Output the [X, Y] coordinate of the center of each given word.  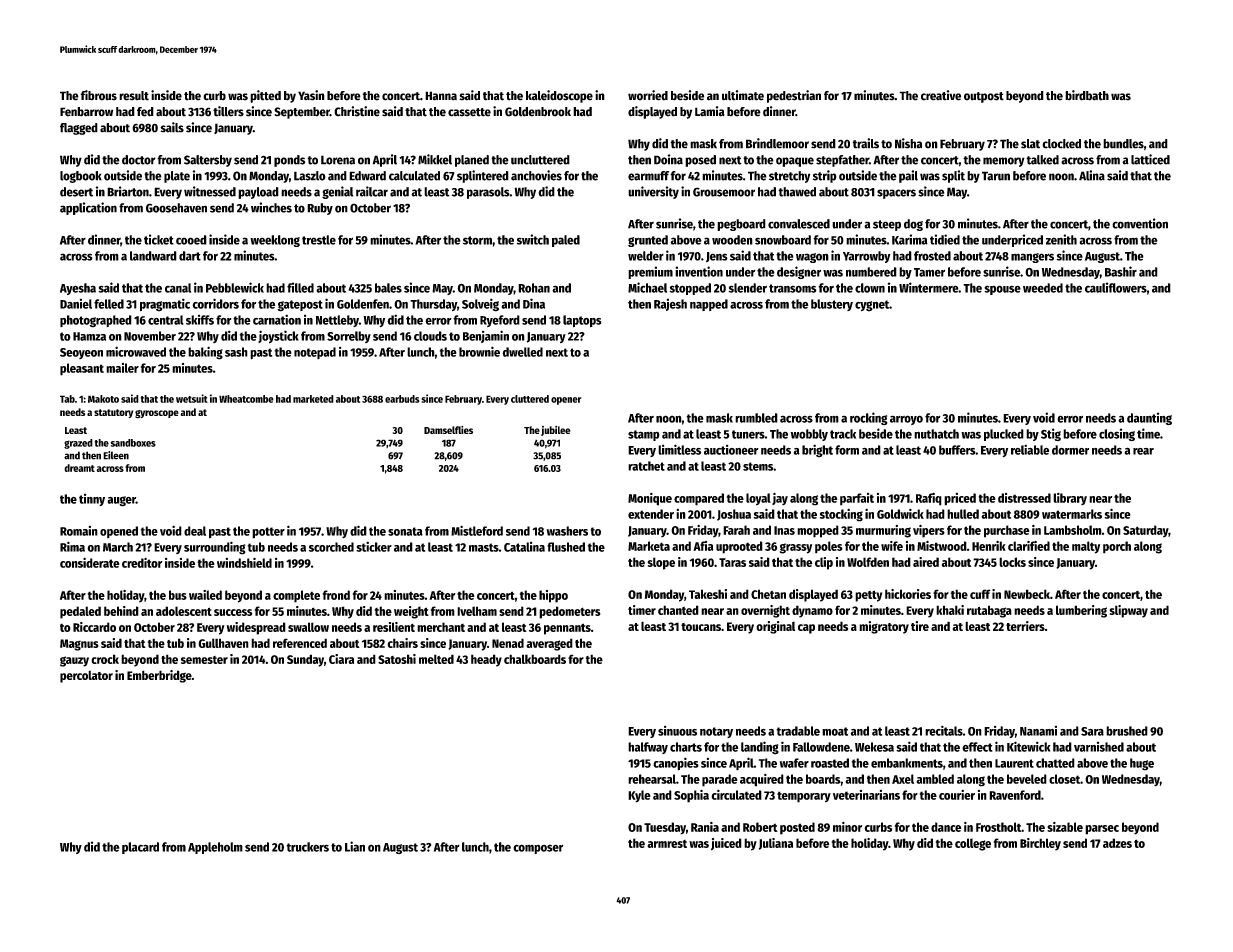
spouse [1002, 290]
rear [1143, 451]
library [1070, 499]
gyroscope [157, 414]
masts [484, 547]
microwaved [136, 351]
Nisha [908, 143]
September [302, 113]
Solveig [480, 305]
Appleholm [215, 848]
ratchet [646, 466]
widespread [256, 628]
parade [720, 780]
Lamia [710, 111]
